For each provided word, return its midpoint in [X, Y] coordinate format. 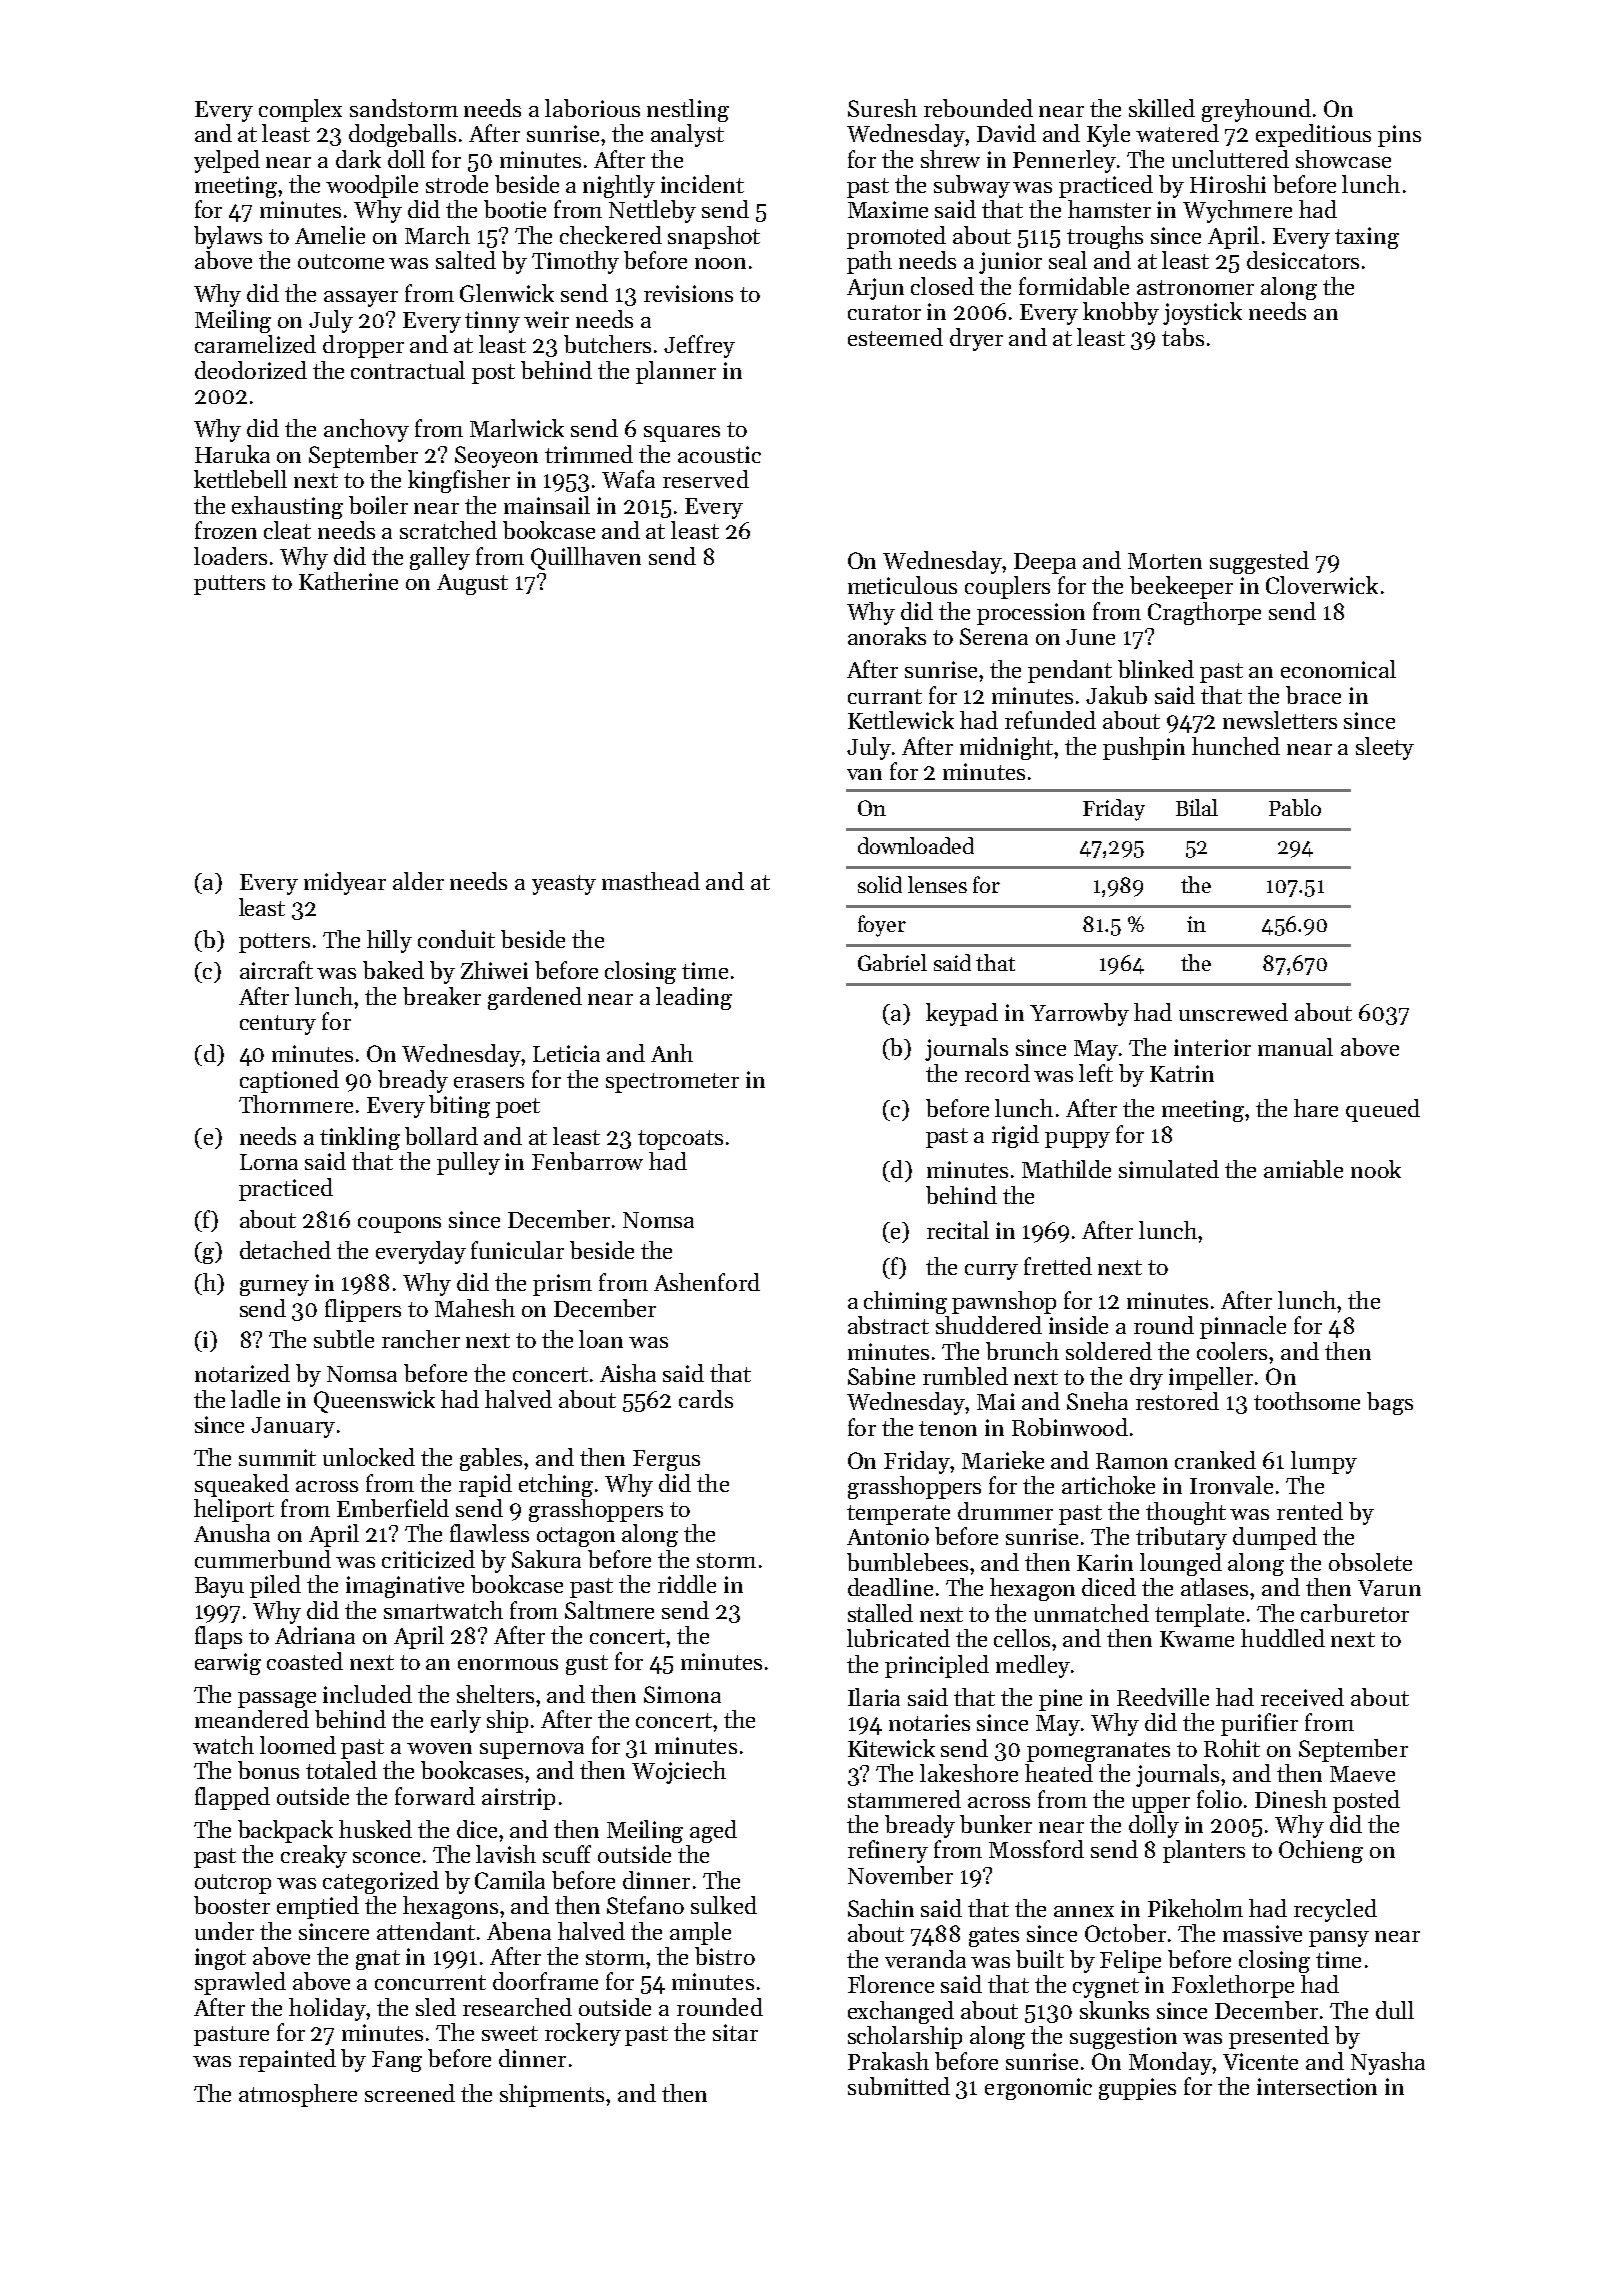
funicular [517, 1250]
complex [300, 110]
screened [410, 2093]
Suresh [882, 108]
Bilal [1197, 807]
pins [1399, 136]
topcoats [680, 1140]
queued [1383, 1110]
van [864, 774]
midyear [345, 883]
